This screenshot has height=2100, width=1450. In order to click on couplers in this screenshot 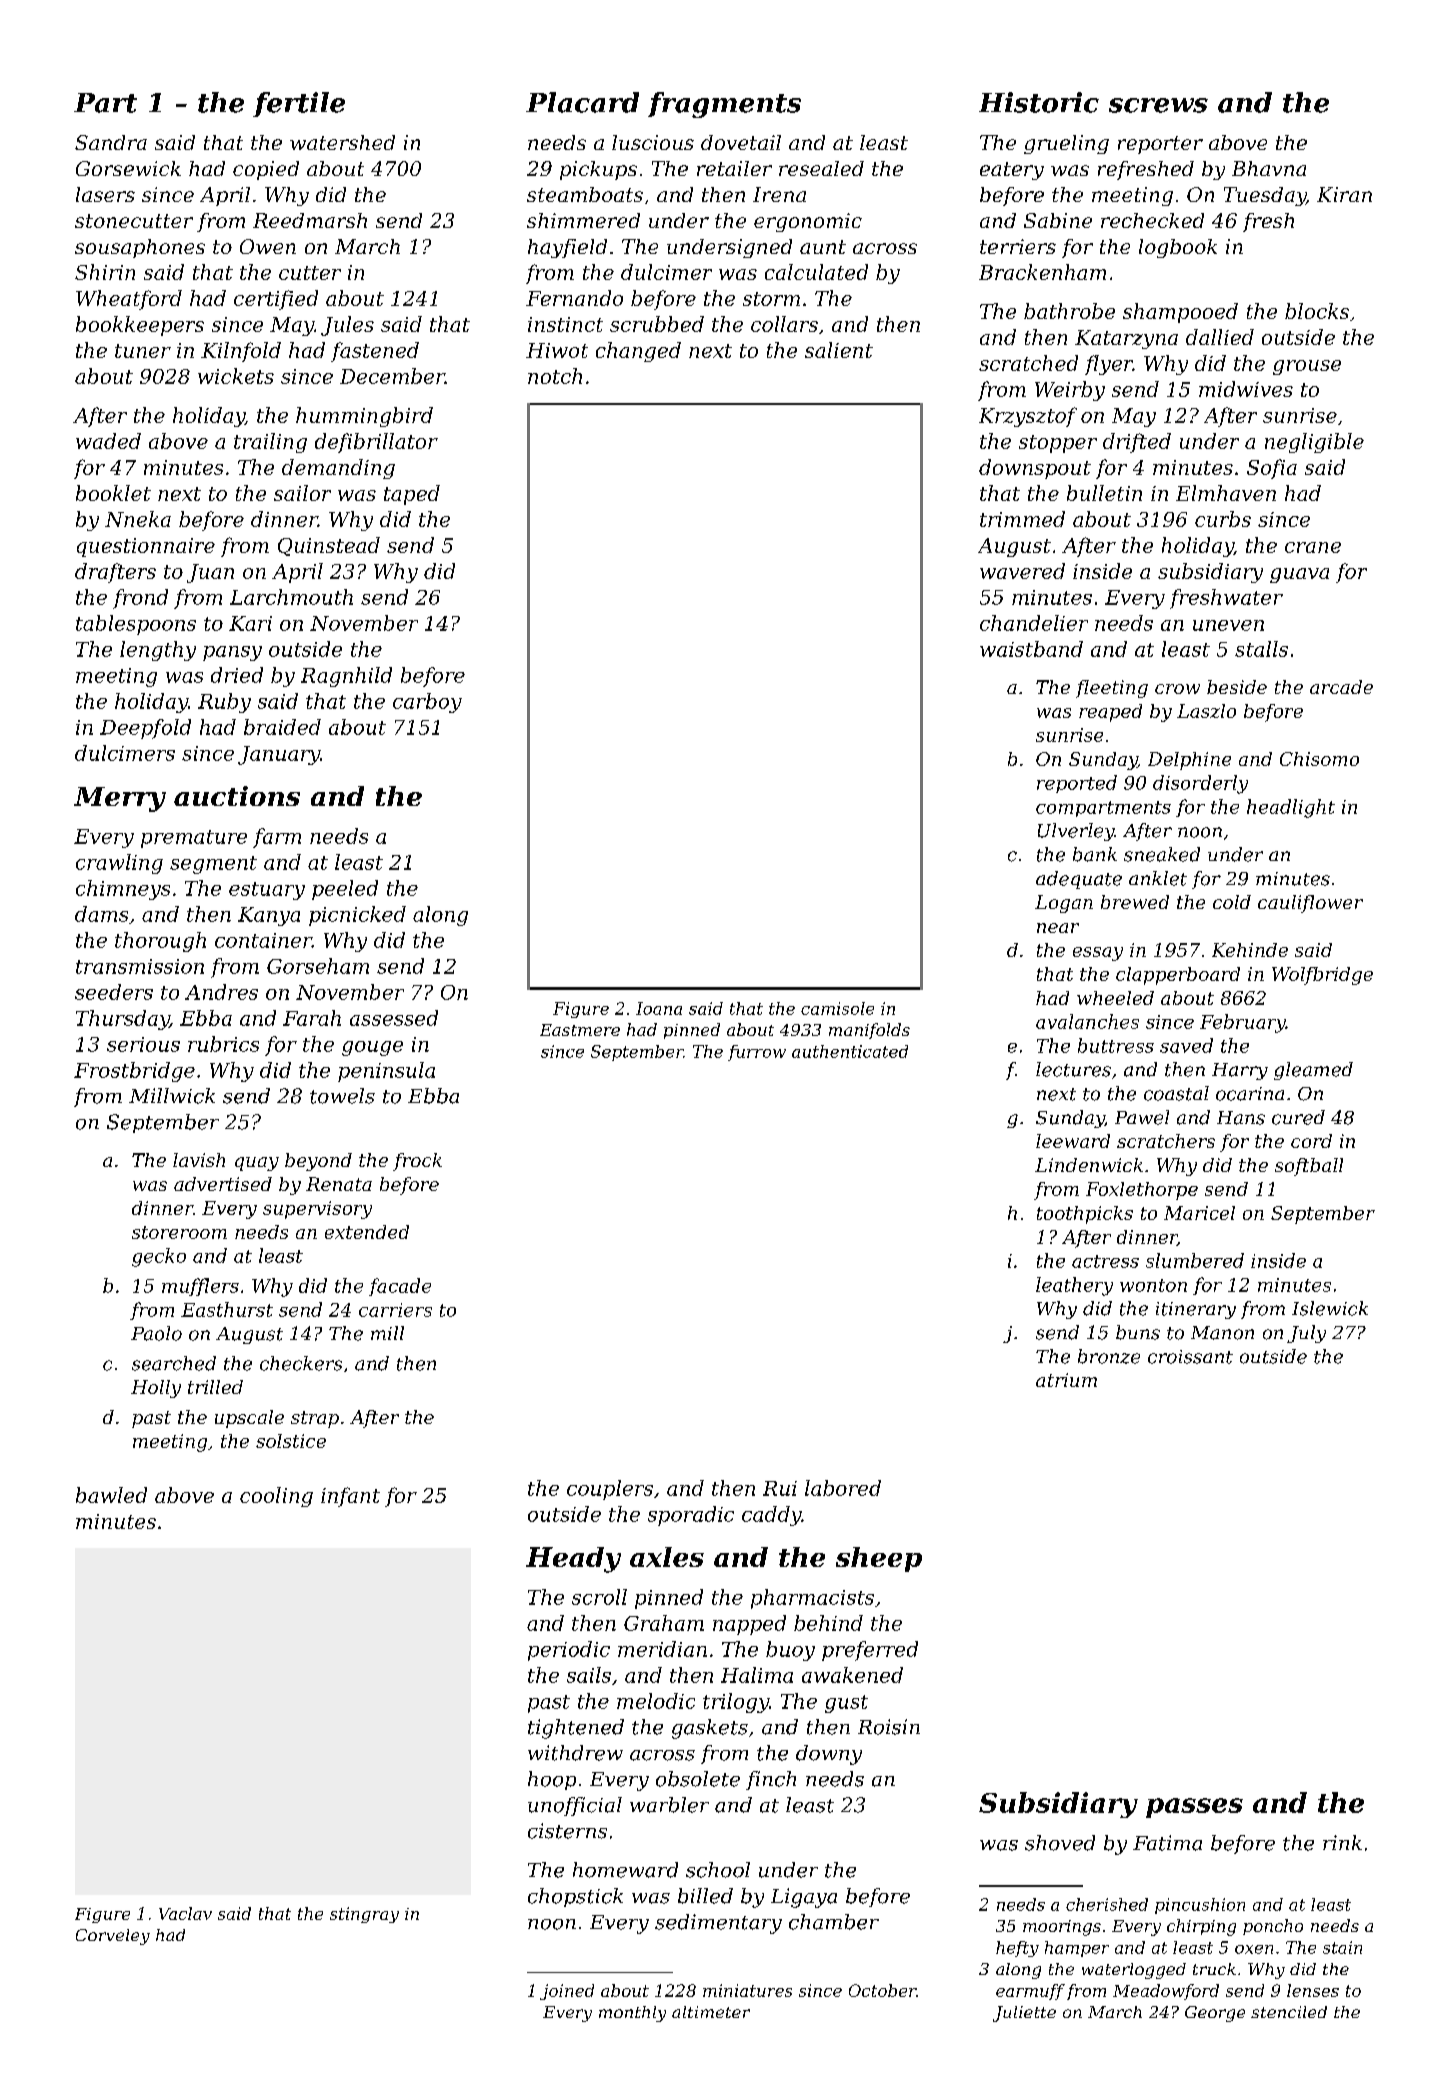, I will do `click(610, 1490)`.
